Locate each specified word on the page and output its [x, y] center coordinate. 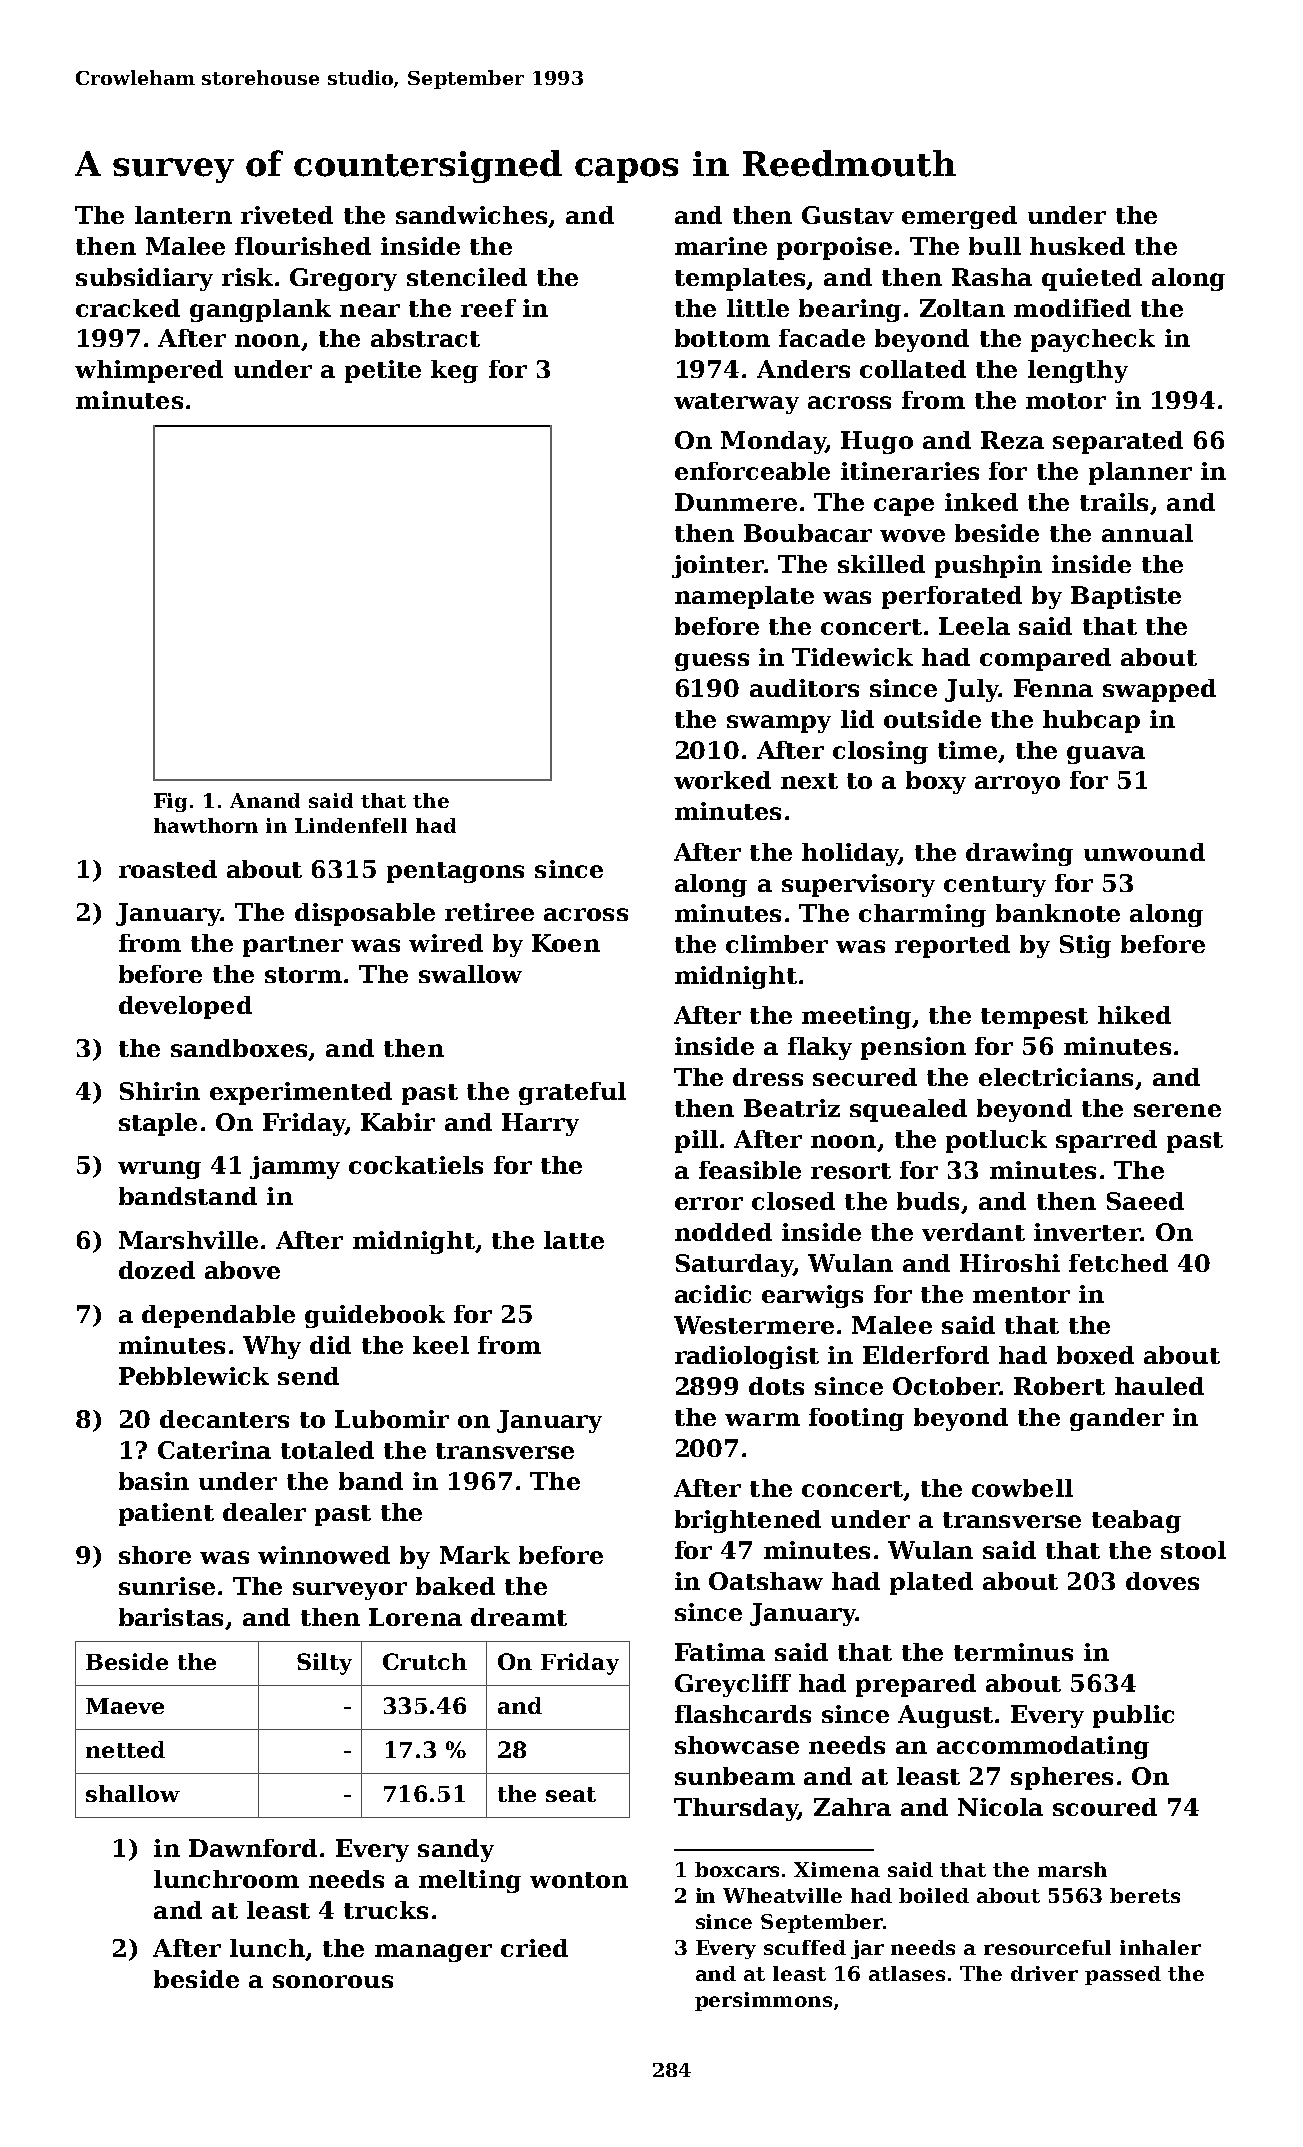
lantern [183, 215]
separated [1118, 442]
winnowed [324, 1555]
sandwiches [471, 215]
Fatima [720, 1652]
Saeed [1145, 1201]
